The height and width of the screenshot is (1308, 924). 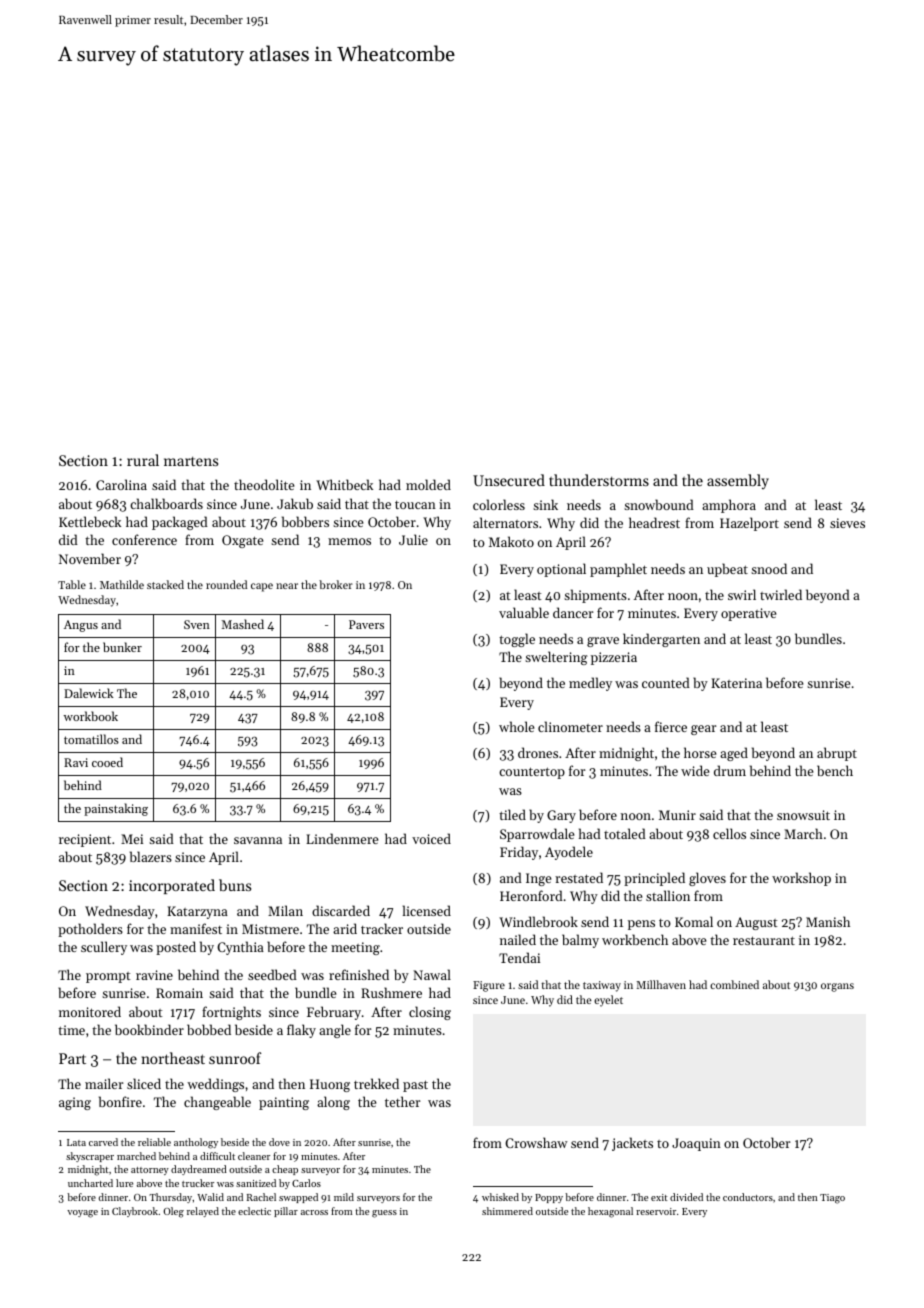 What do you see at coordinates (738, 481) in the screenshot?
I see `assembly` at bounding box center [738, 481].
